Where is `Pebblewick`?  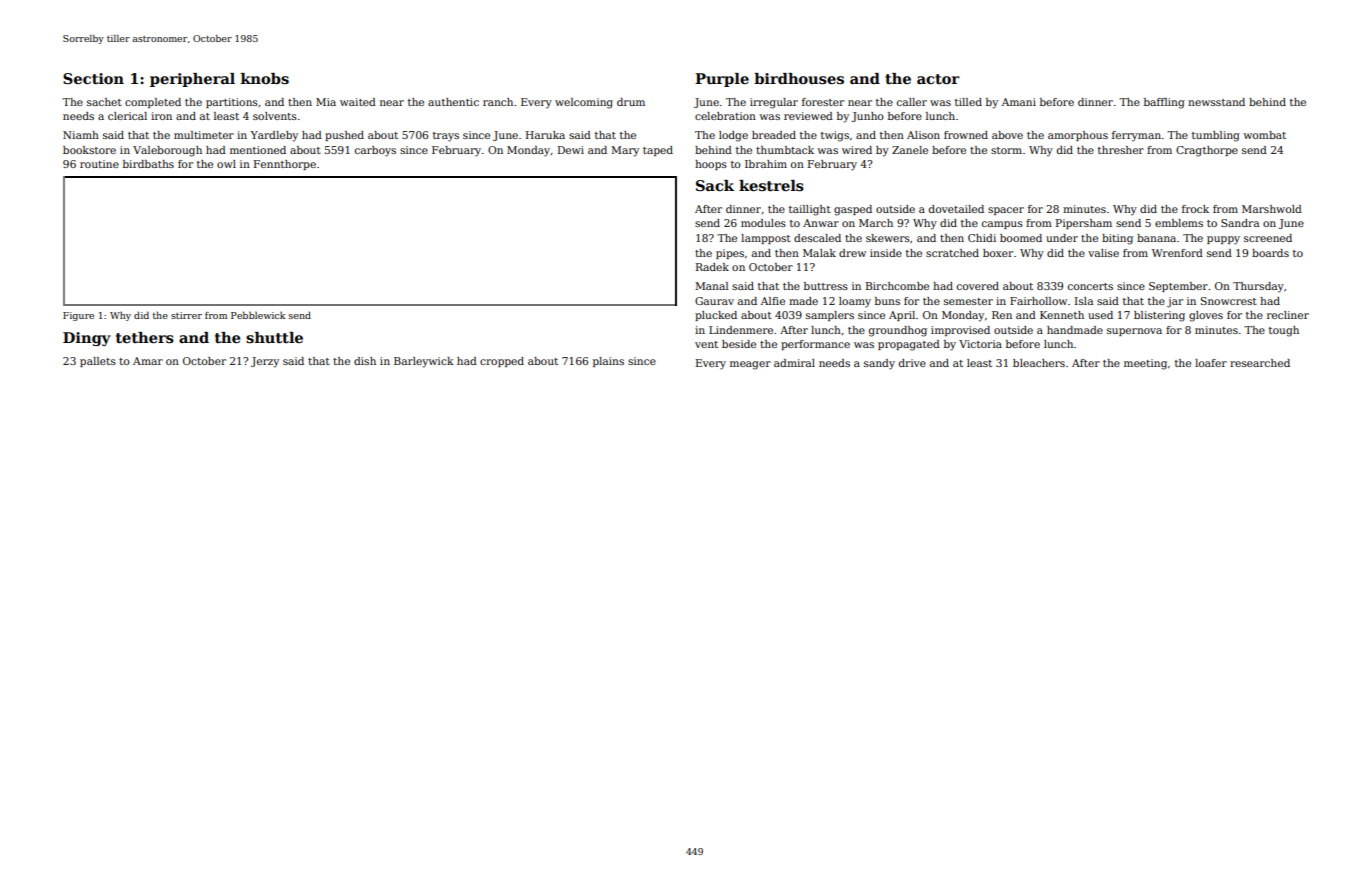
Pebblewick is located at coordinates (258, 315).
